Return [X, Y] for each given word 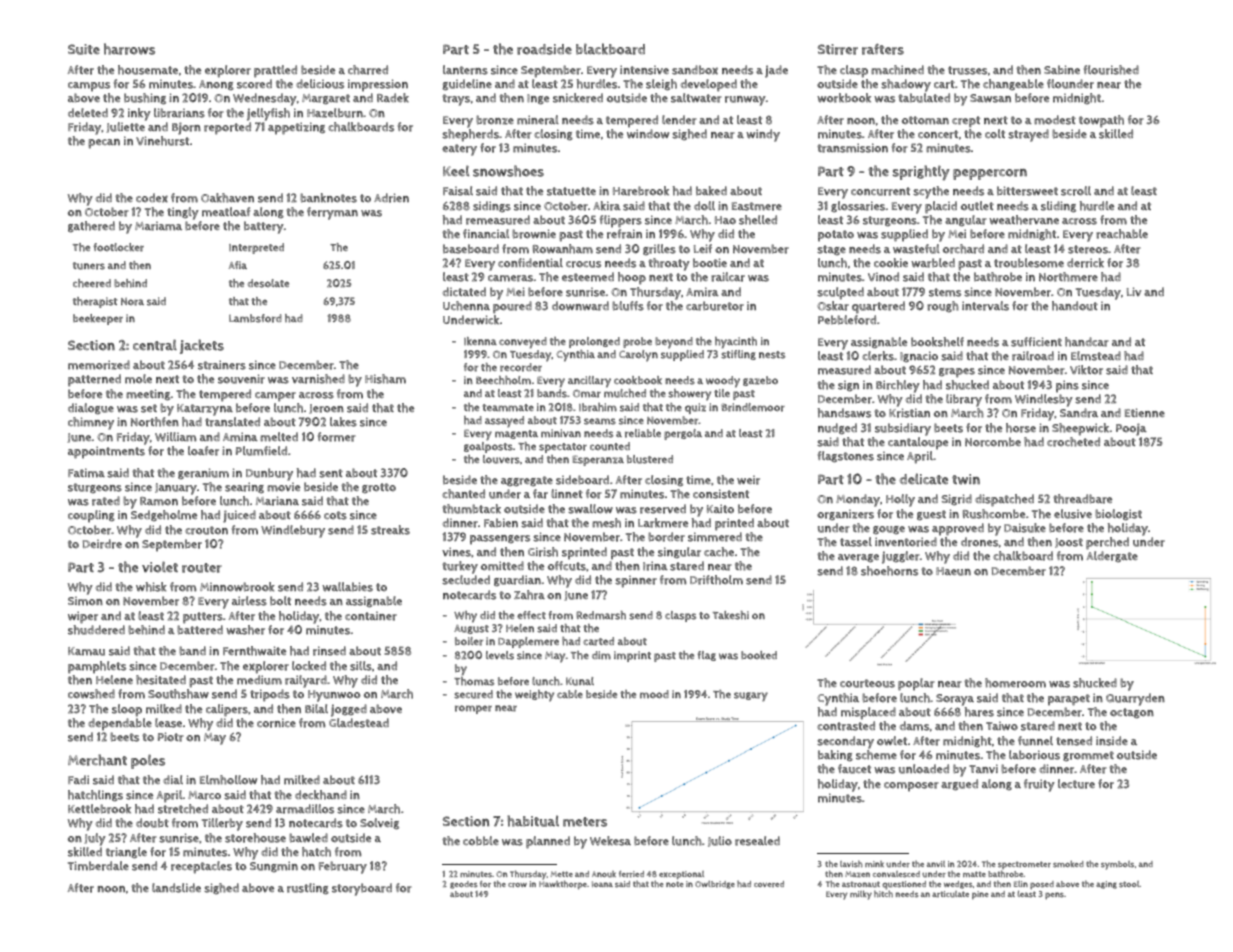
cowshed [91, 694]
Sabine [1062, 70]
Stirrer [838, 49]
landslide [176, 888]
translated [232, 422]
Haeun [953, 571]
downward [580, 306]
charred [368, 70]
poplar [916, 684]
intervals [985, 306]
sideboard [582, 480]
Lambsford [255, 318]
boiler [469, 641]
